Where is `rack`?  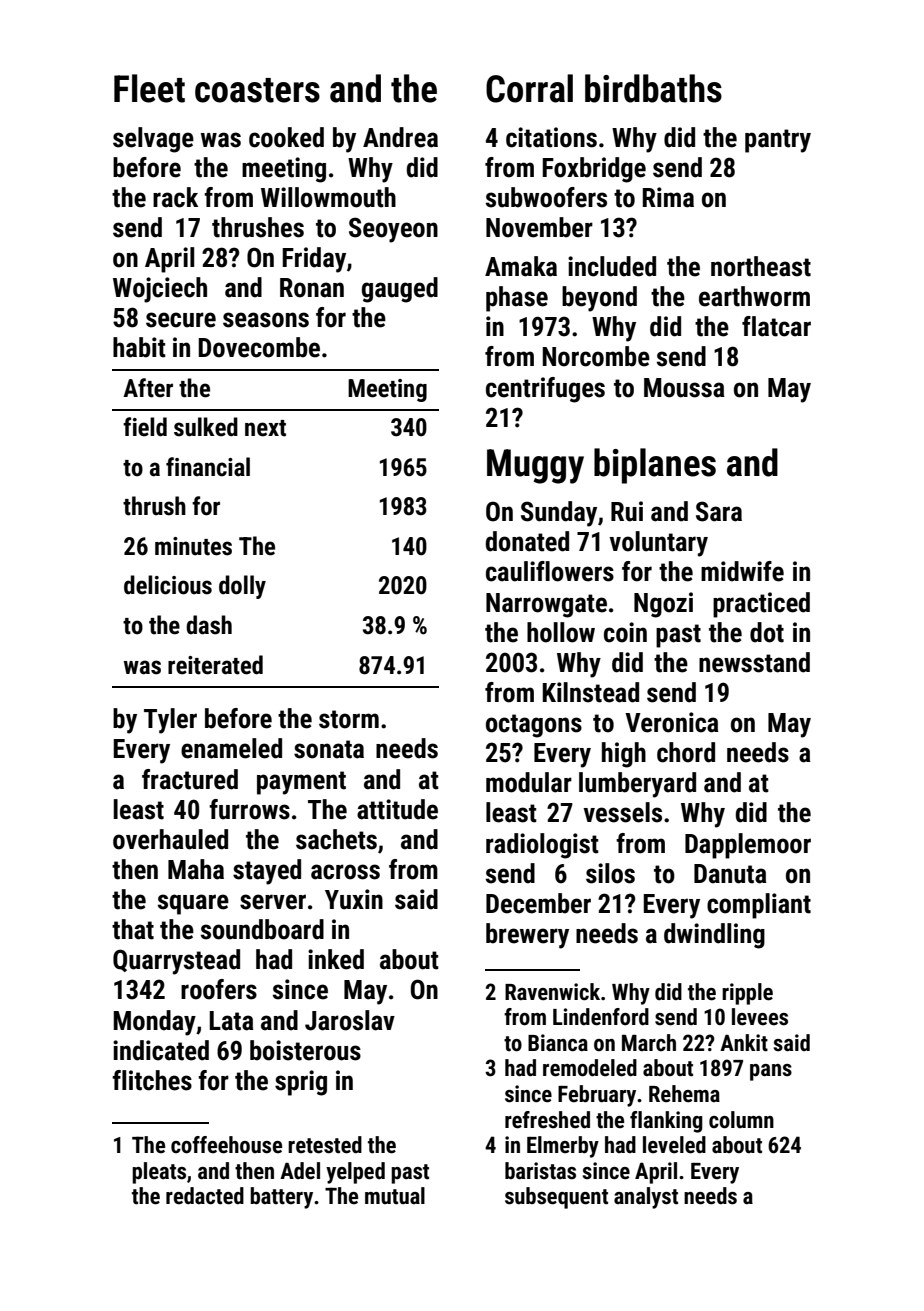
rack is located at coordinates (175, 197).
